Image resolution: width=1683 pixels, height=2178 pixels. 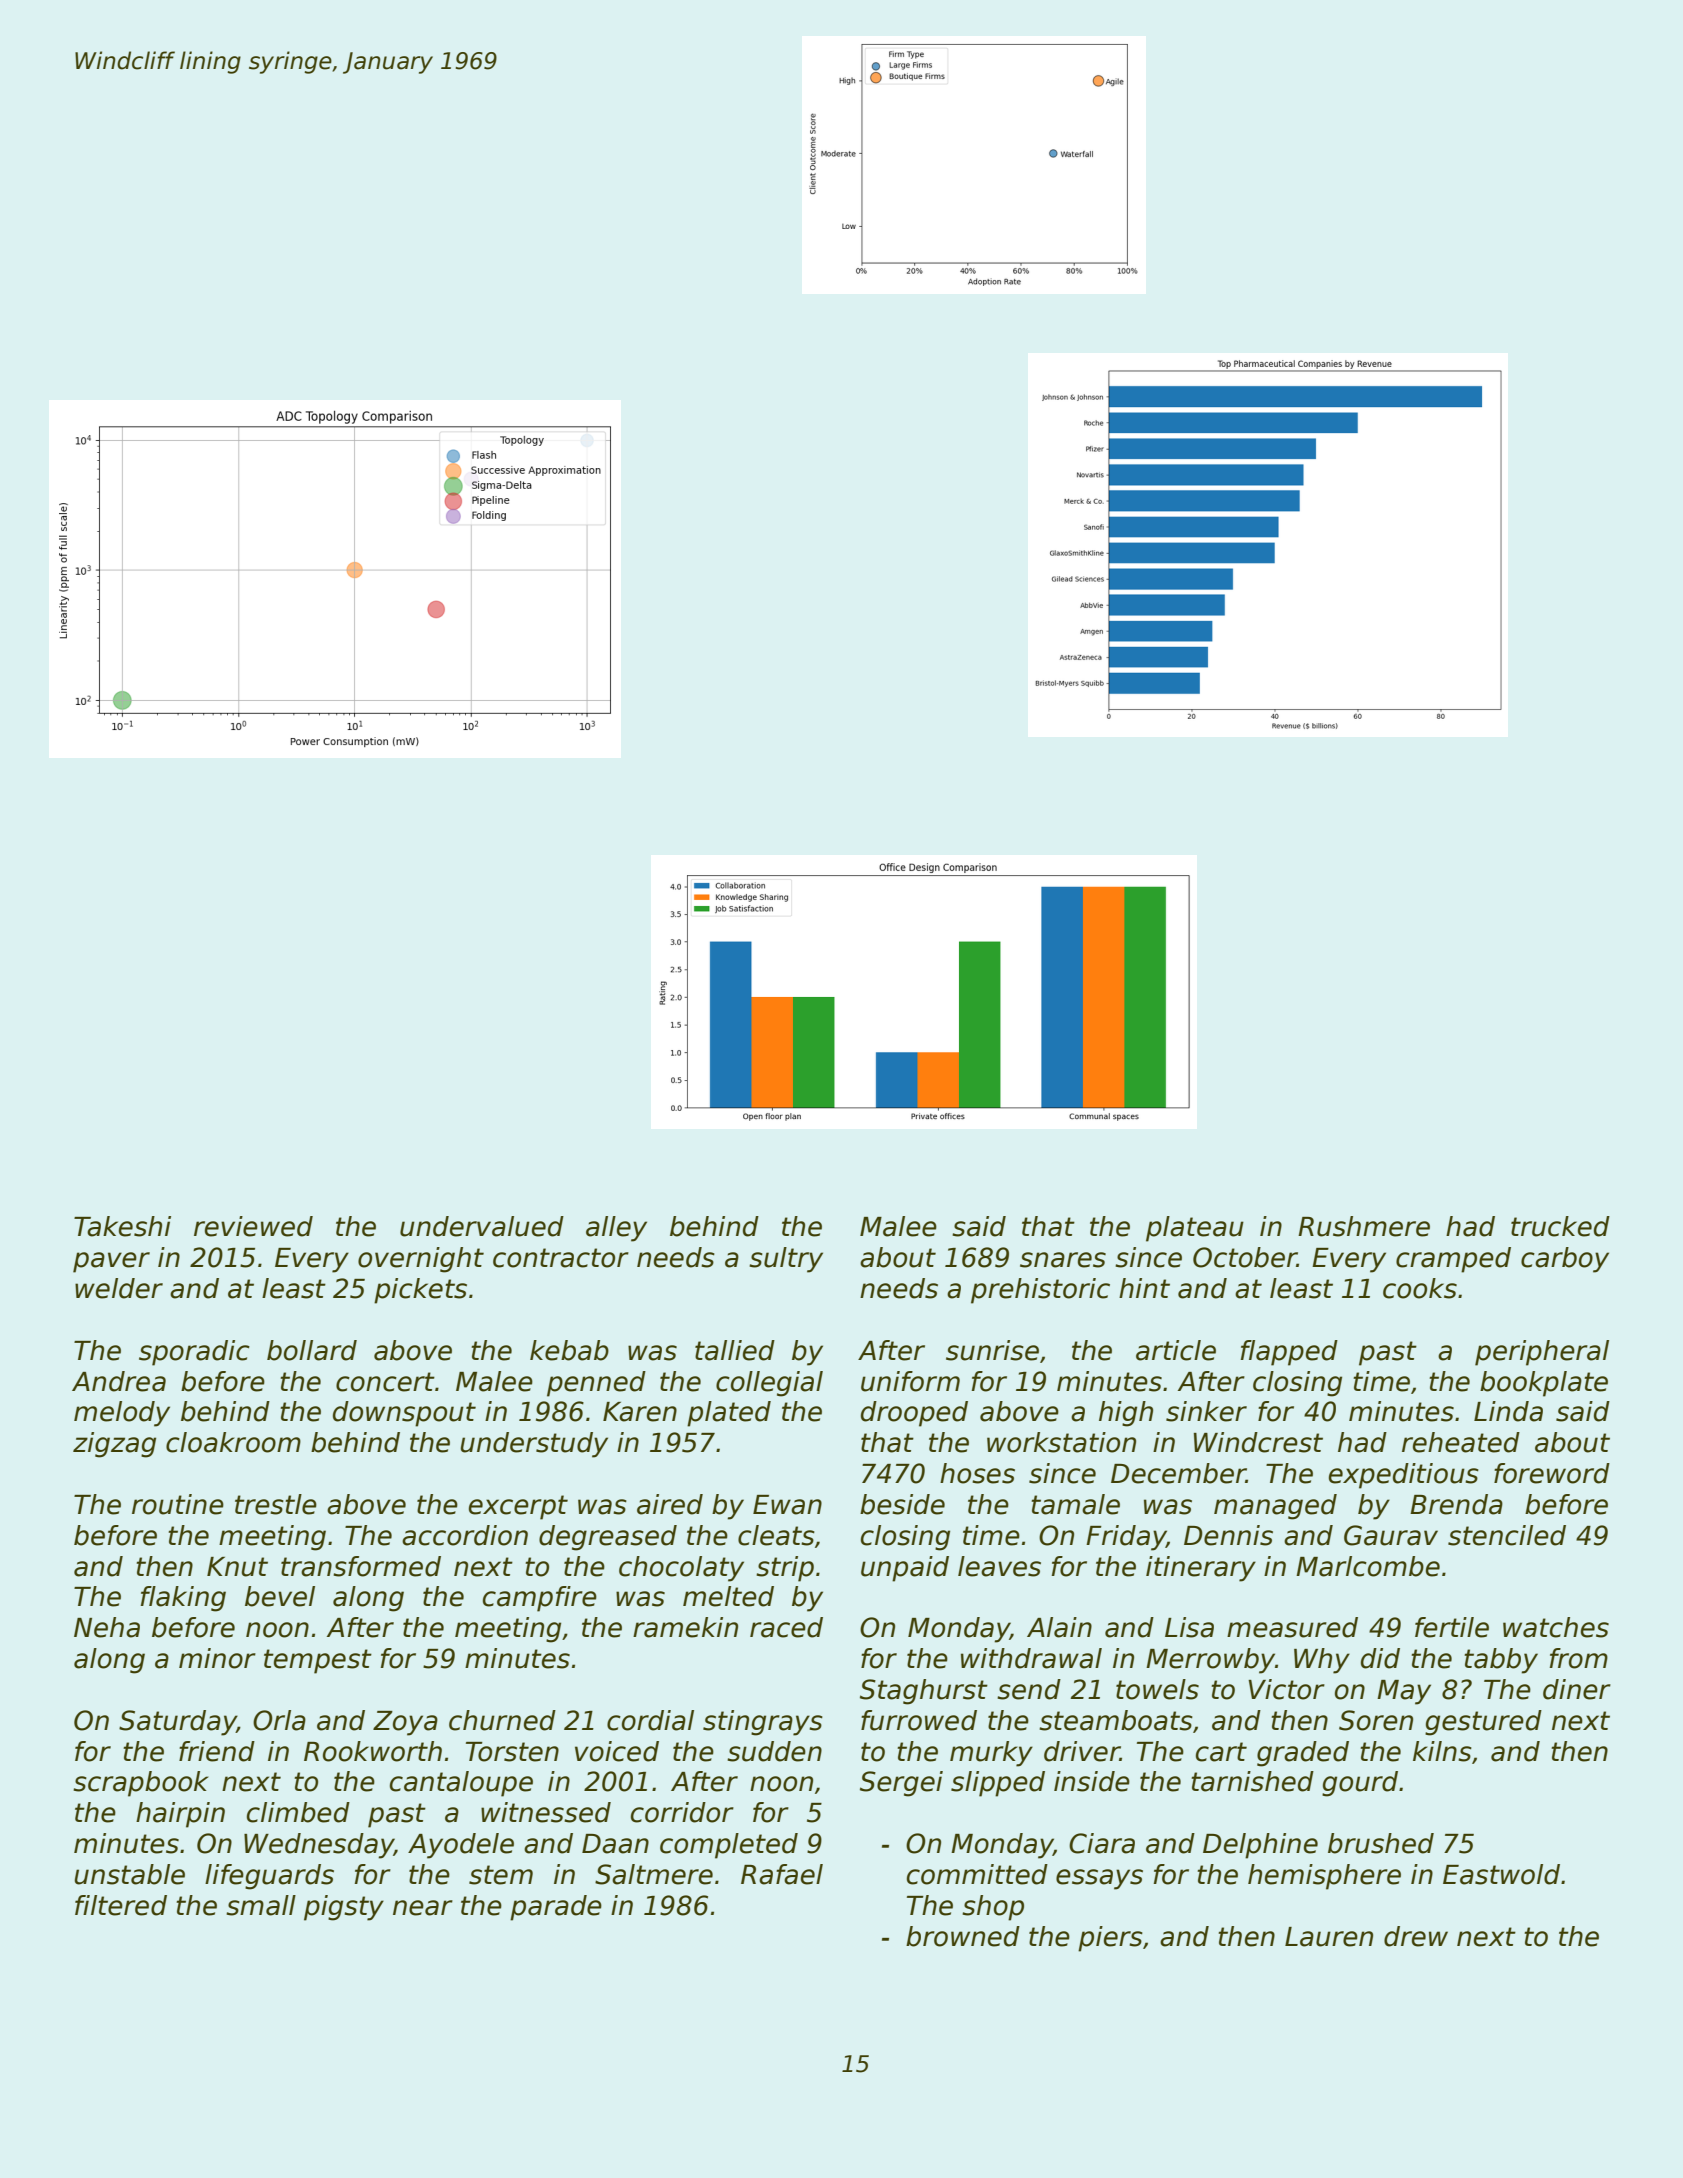 I want to click on stenciled, so click(x=1507, y=1535).
